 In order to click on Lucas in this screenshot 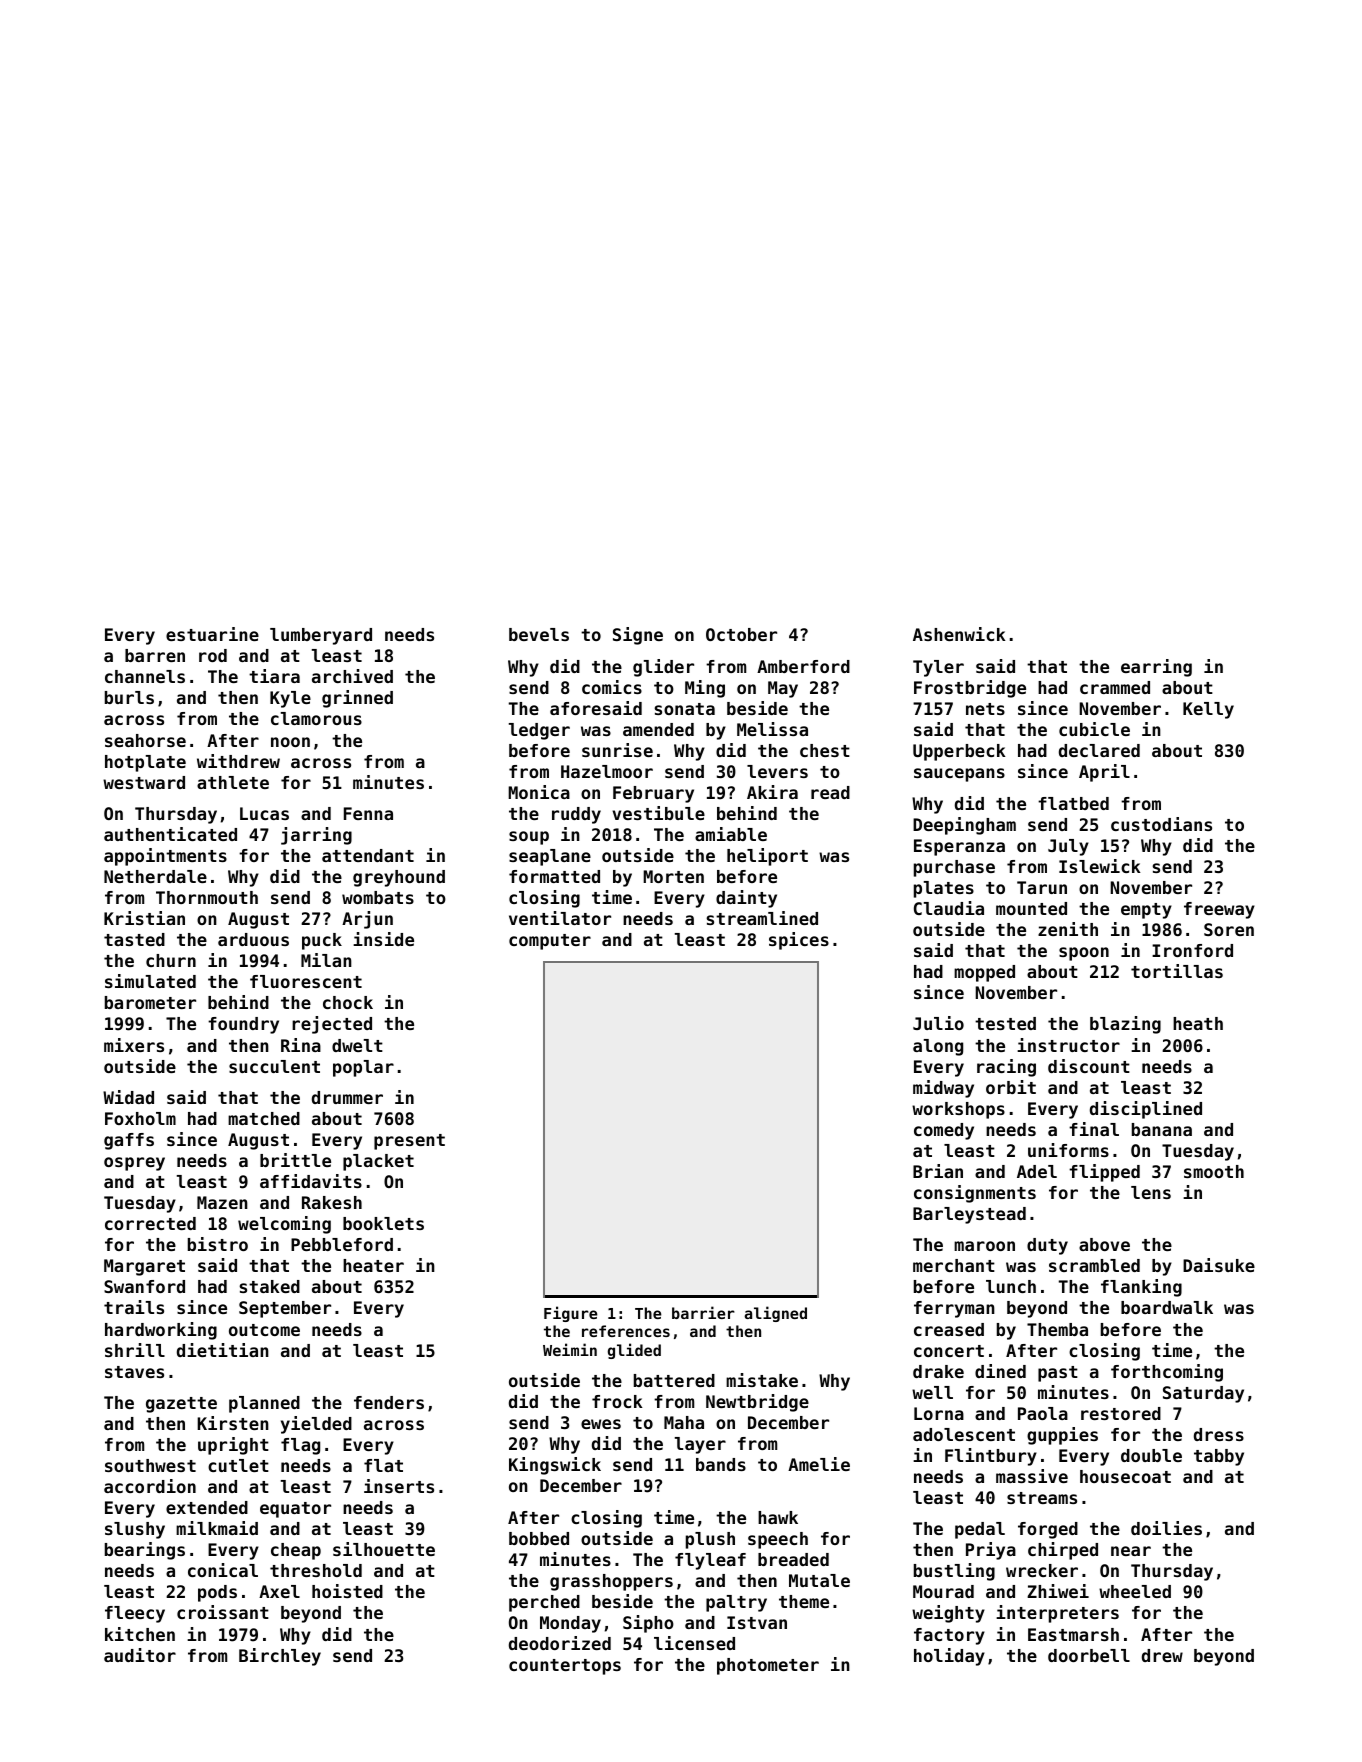, I will do `click(264, 813)`.
